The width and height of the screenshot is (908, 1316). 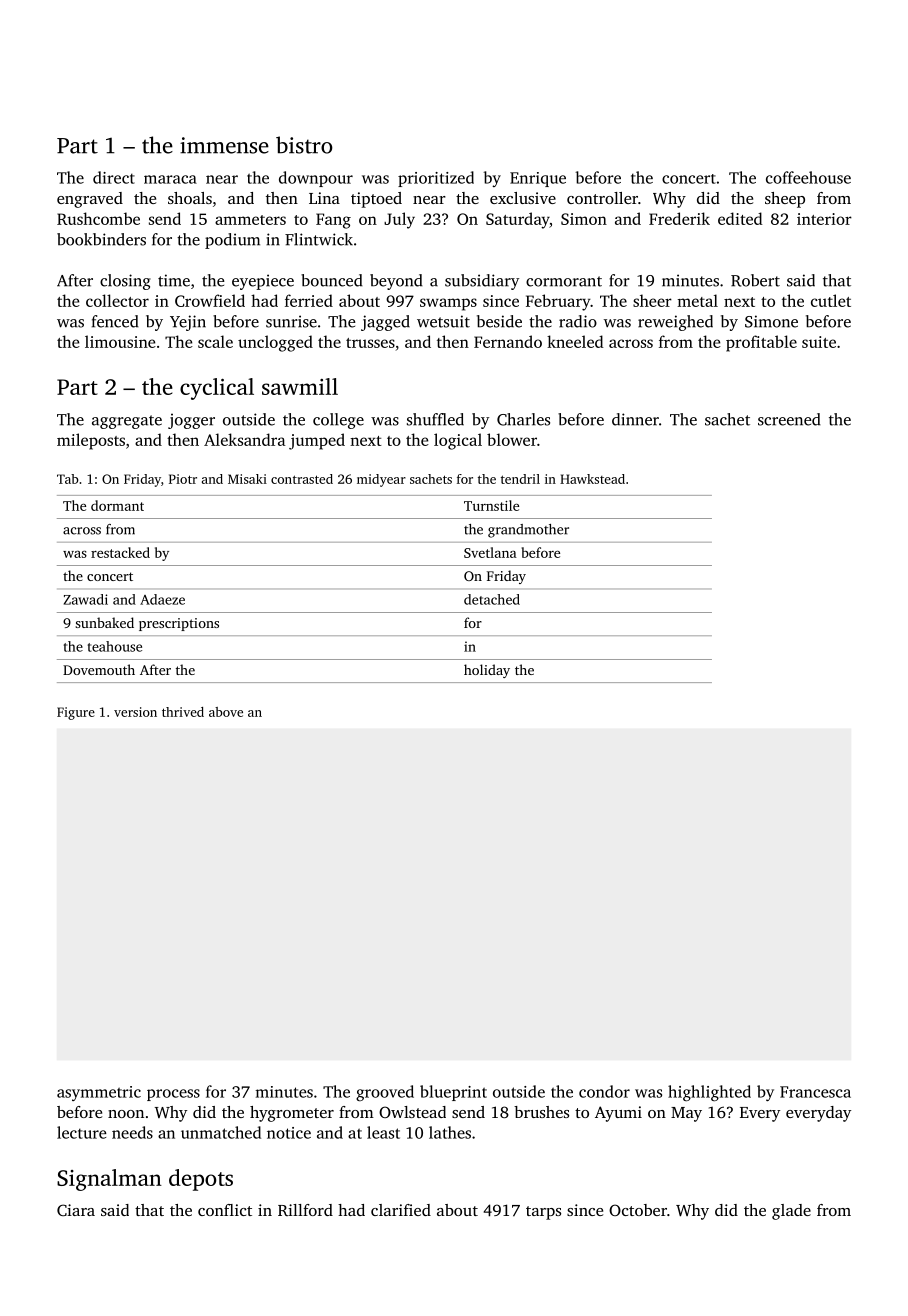 What do you see at coordinates (114, 177) in the screenshot?
I see `direct` at bounding box center [114, 177].
